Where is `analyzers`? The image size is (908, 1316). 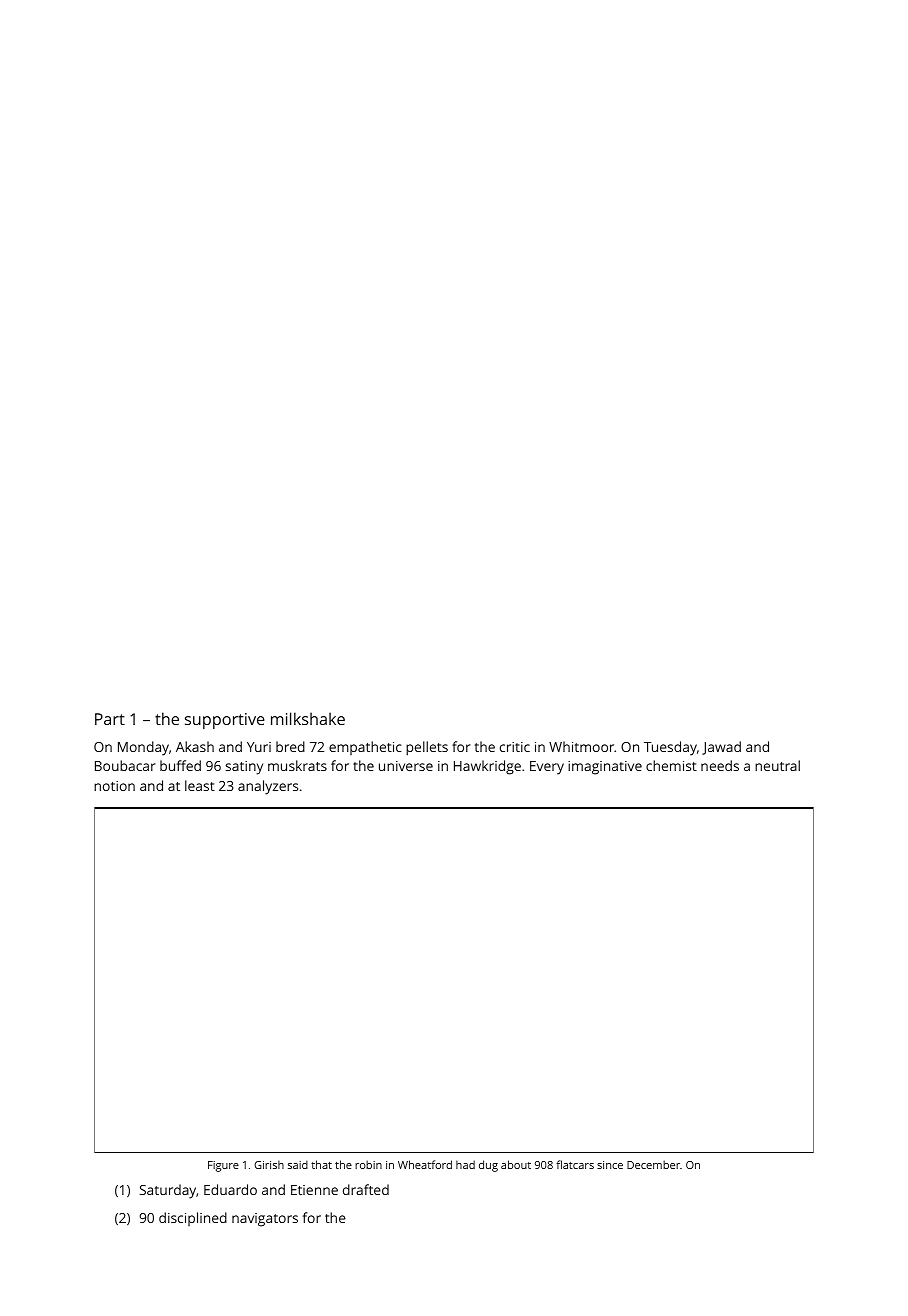 analyzers is located at coordinates (268, 787).
